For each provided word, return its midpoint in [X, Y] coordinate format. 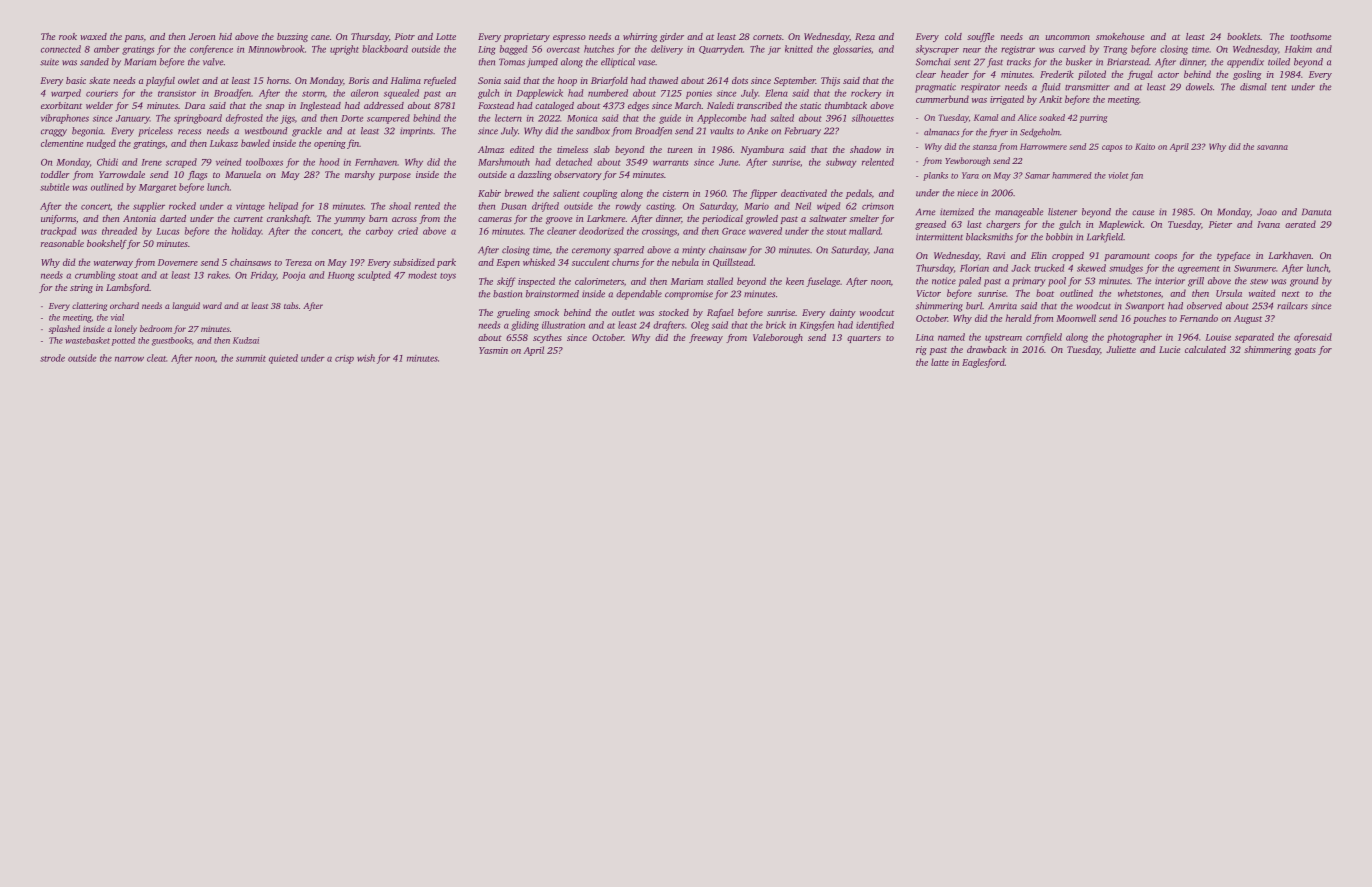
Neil [803, 206]
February [803, 132]
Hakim [1298, 49]
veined [229, 162]
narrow [129, 359]
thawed [663, 80]
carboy [379, 232]
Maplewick [1121, 225]
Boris [359, 80]
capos [1112, 148]
